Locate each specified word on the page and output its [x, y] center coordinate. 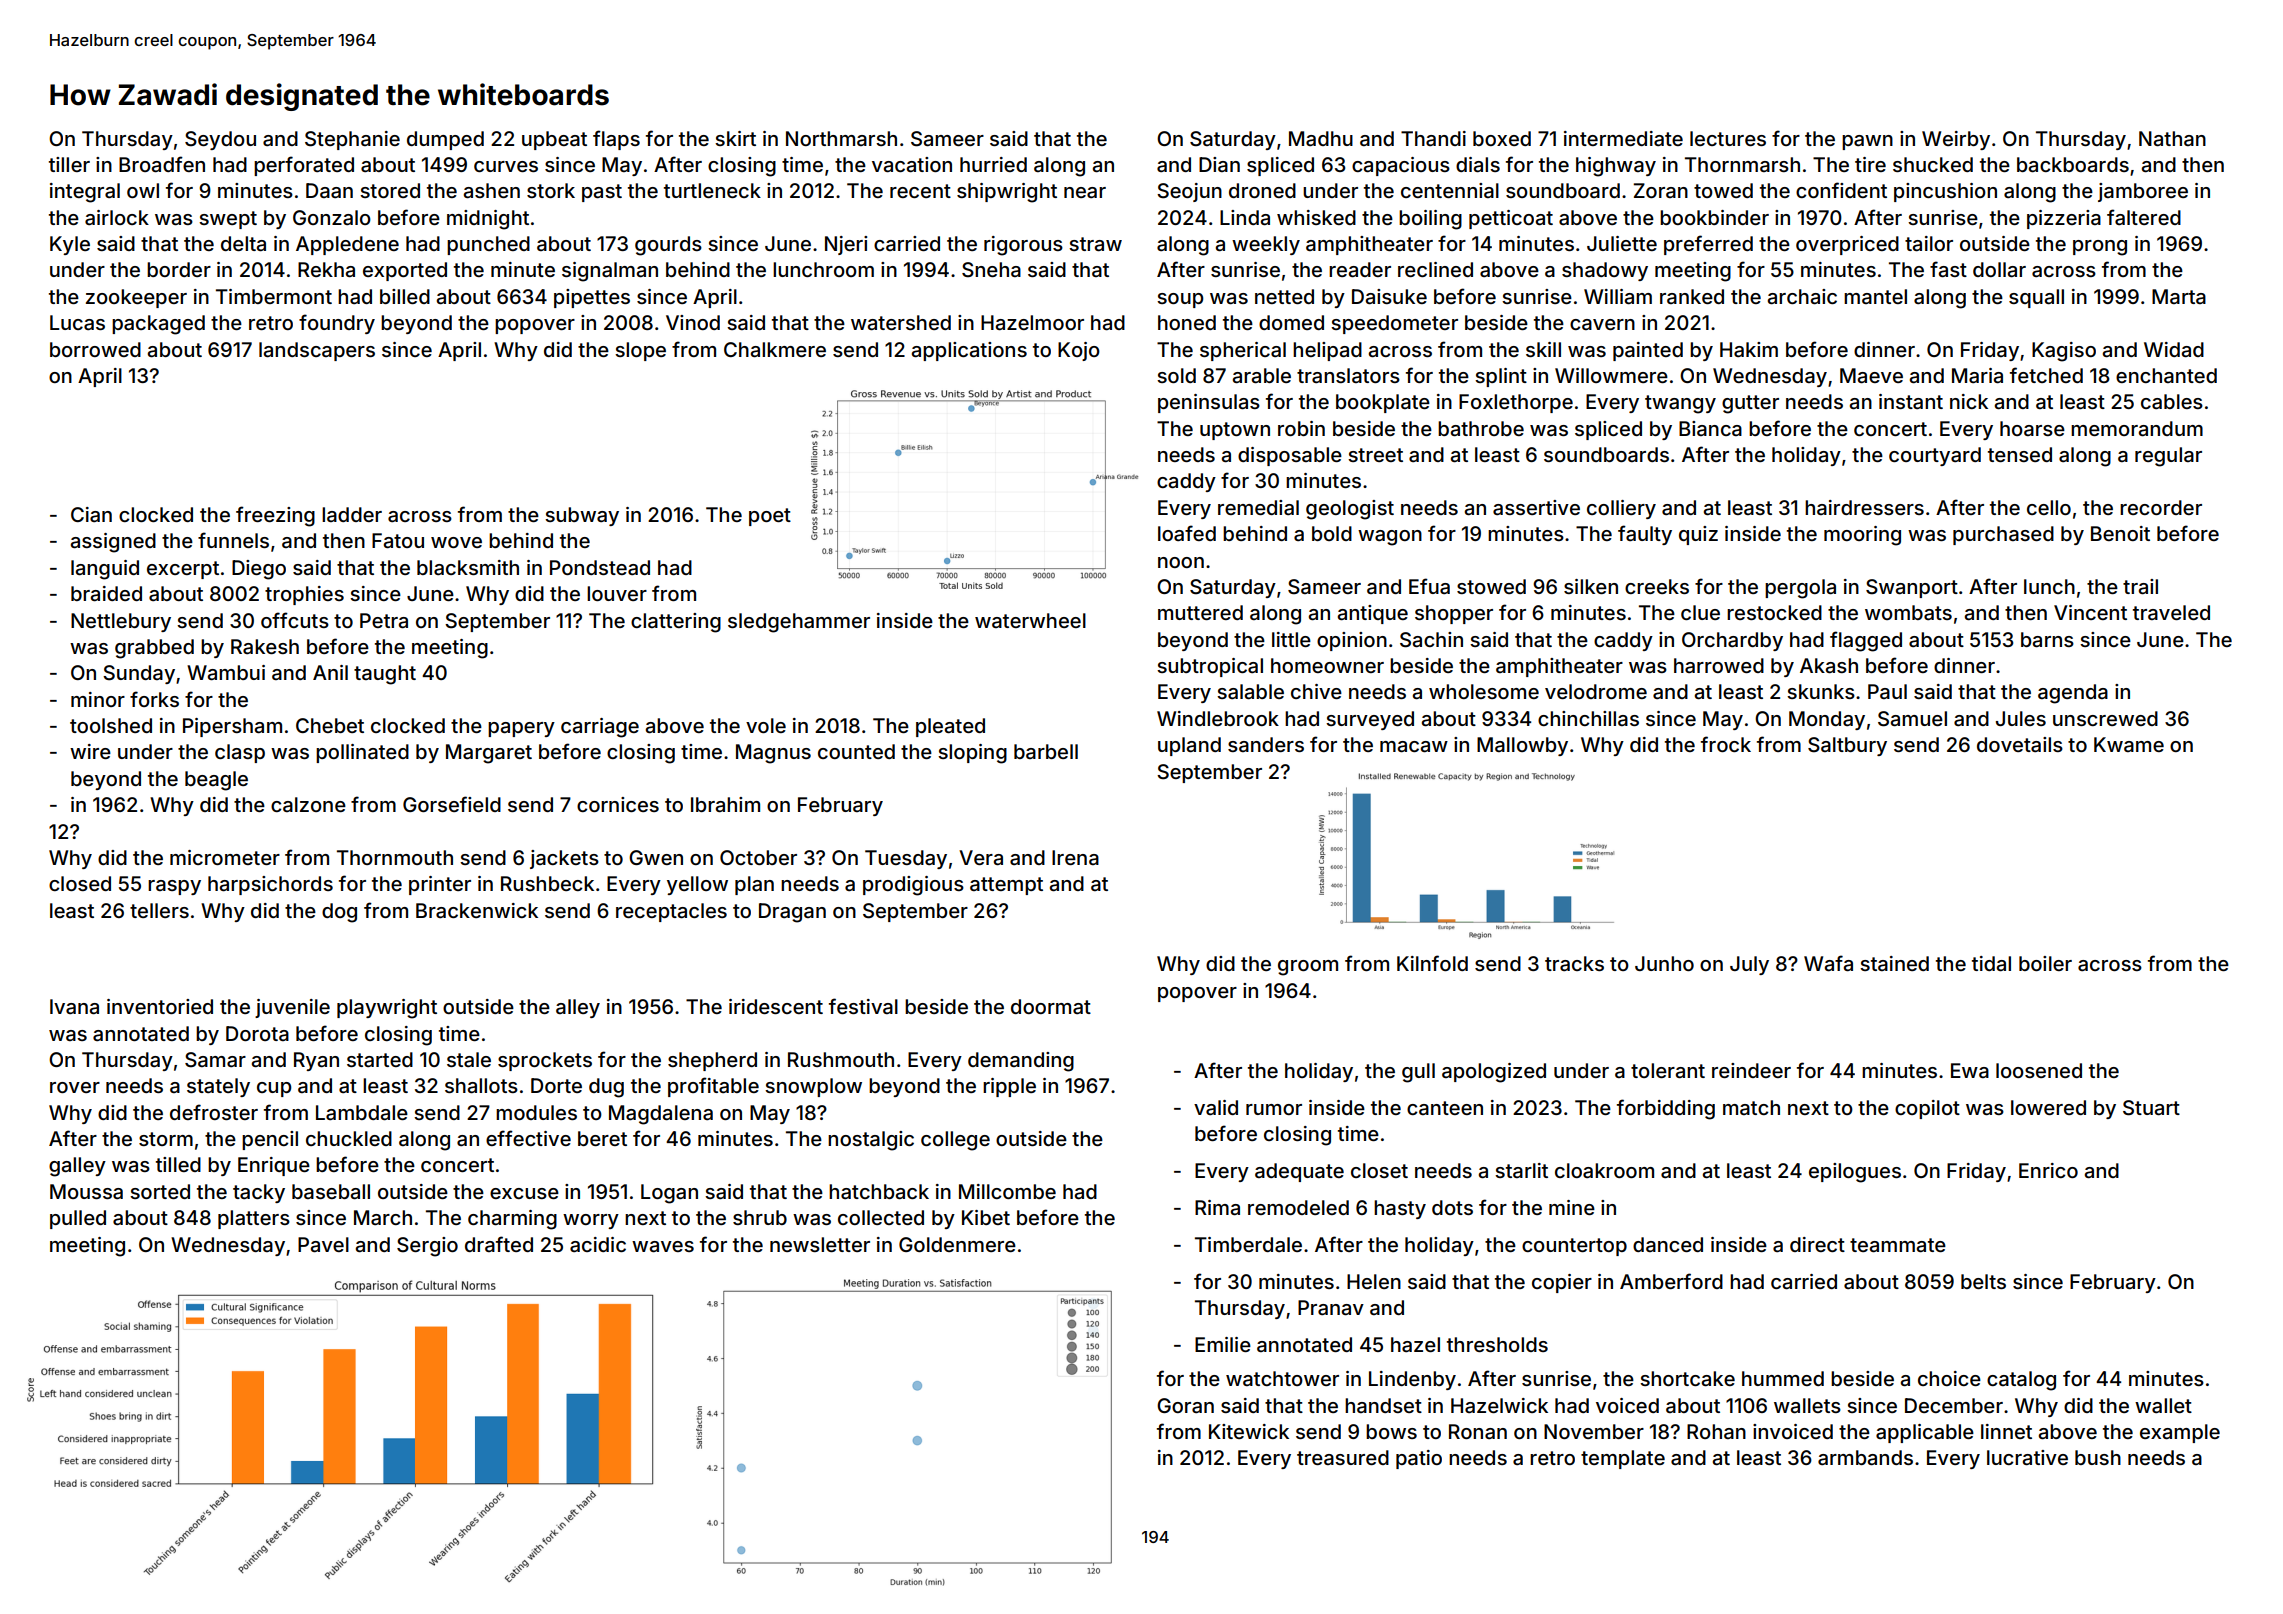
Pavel [323, 1245]
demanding [1021, 1062]
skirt [735, 138]
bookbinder [1714, 217]
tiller [69, 164]
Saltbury [1847, 746]
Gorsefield [452, 804]
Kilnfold [1432, 963]
